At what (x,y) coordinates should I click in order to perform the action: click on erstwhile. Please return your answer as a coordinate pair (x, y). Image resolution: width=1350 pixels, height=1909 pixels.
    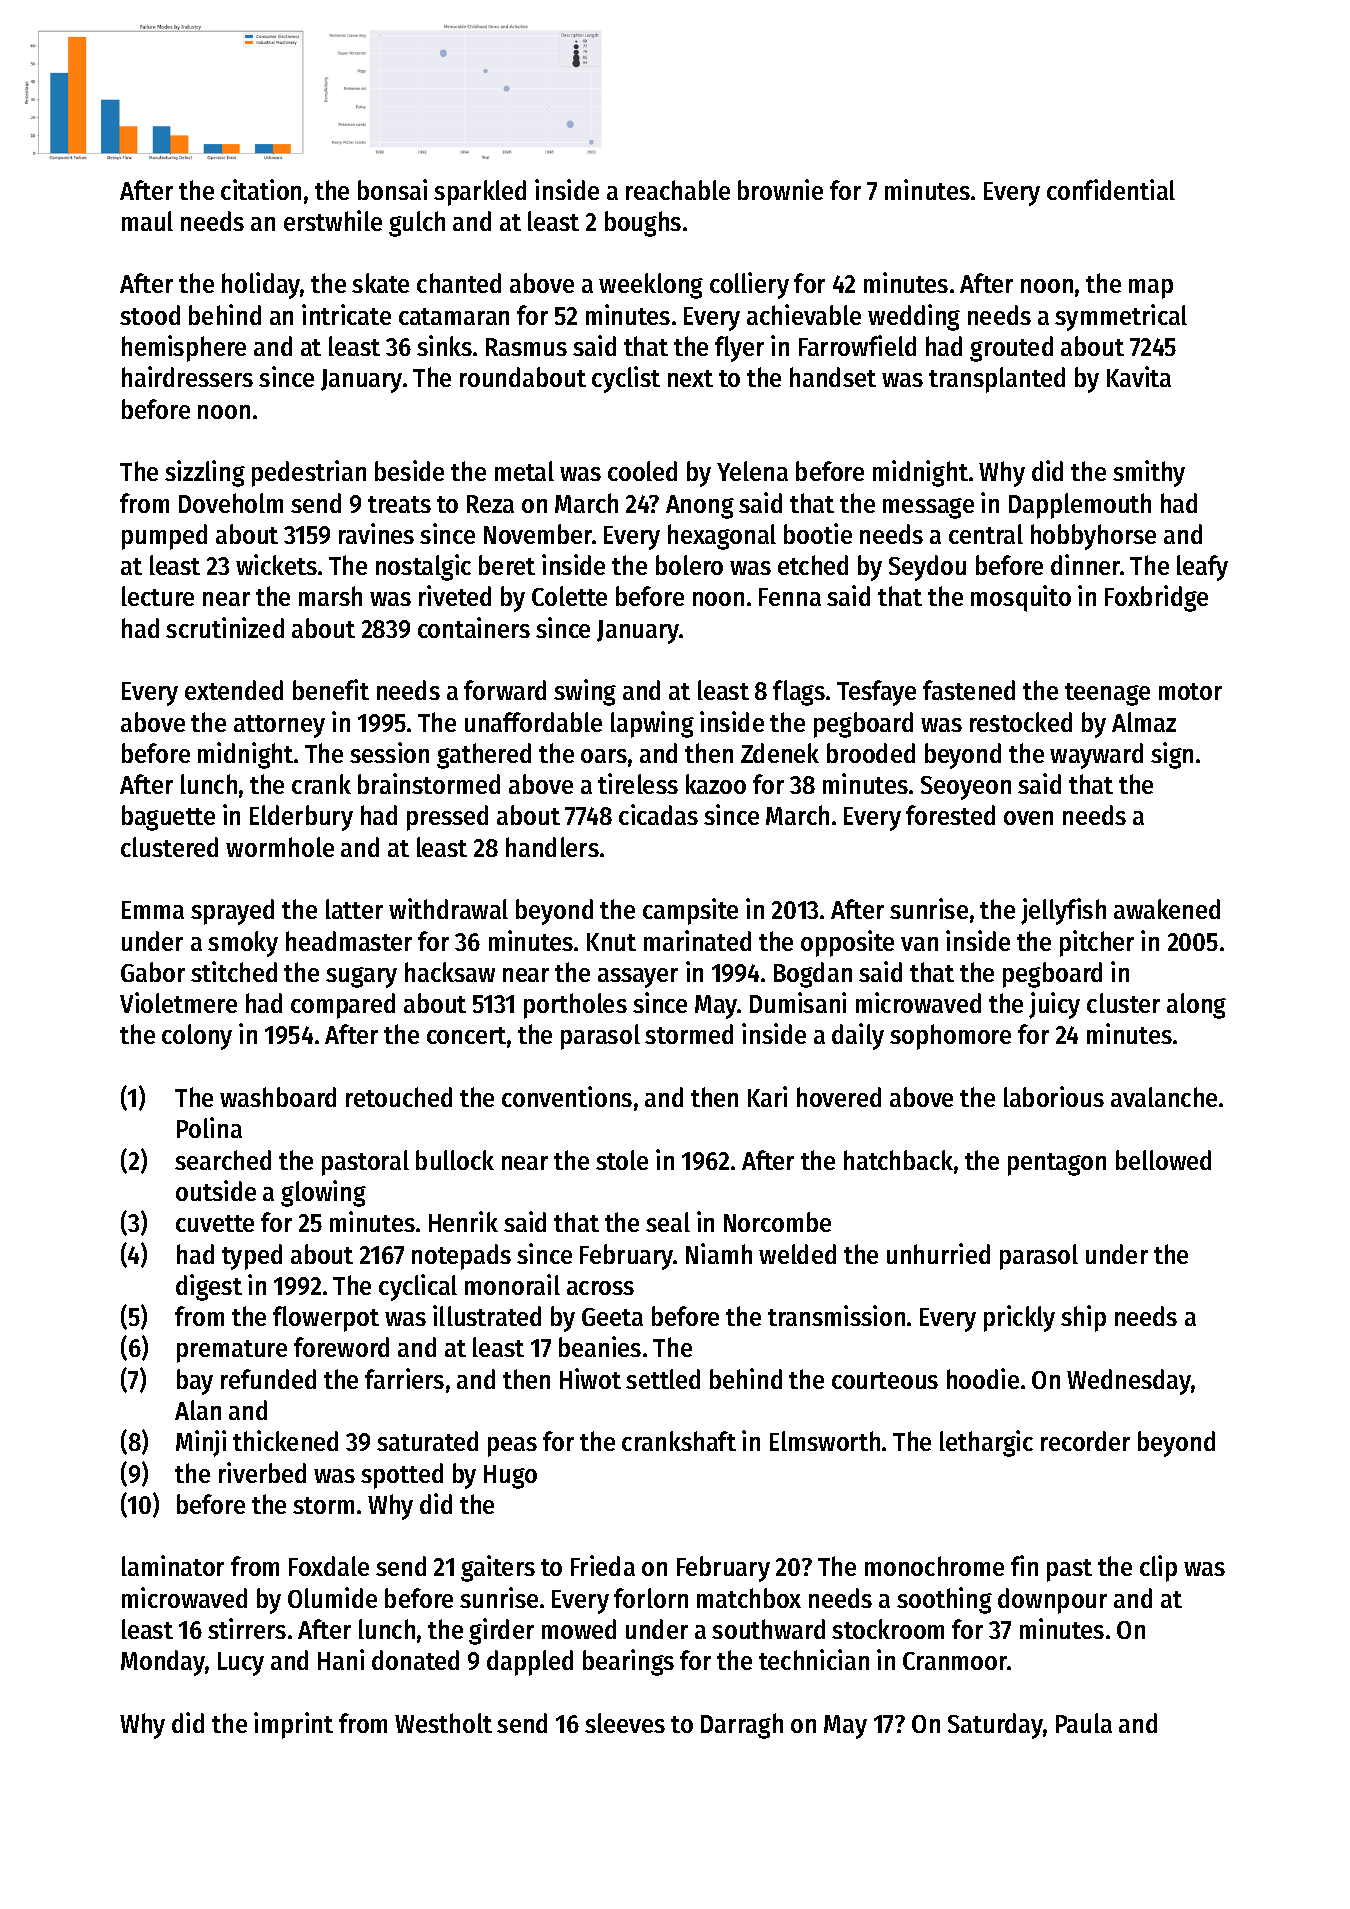
    Looking at the image, I should click on (333, 220).
